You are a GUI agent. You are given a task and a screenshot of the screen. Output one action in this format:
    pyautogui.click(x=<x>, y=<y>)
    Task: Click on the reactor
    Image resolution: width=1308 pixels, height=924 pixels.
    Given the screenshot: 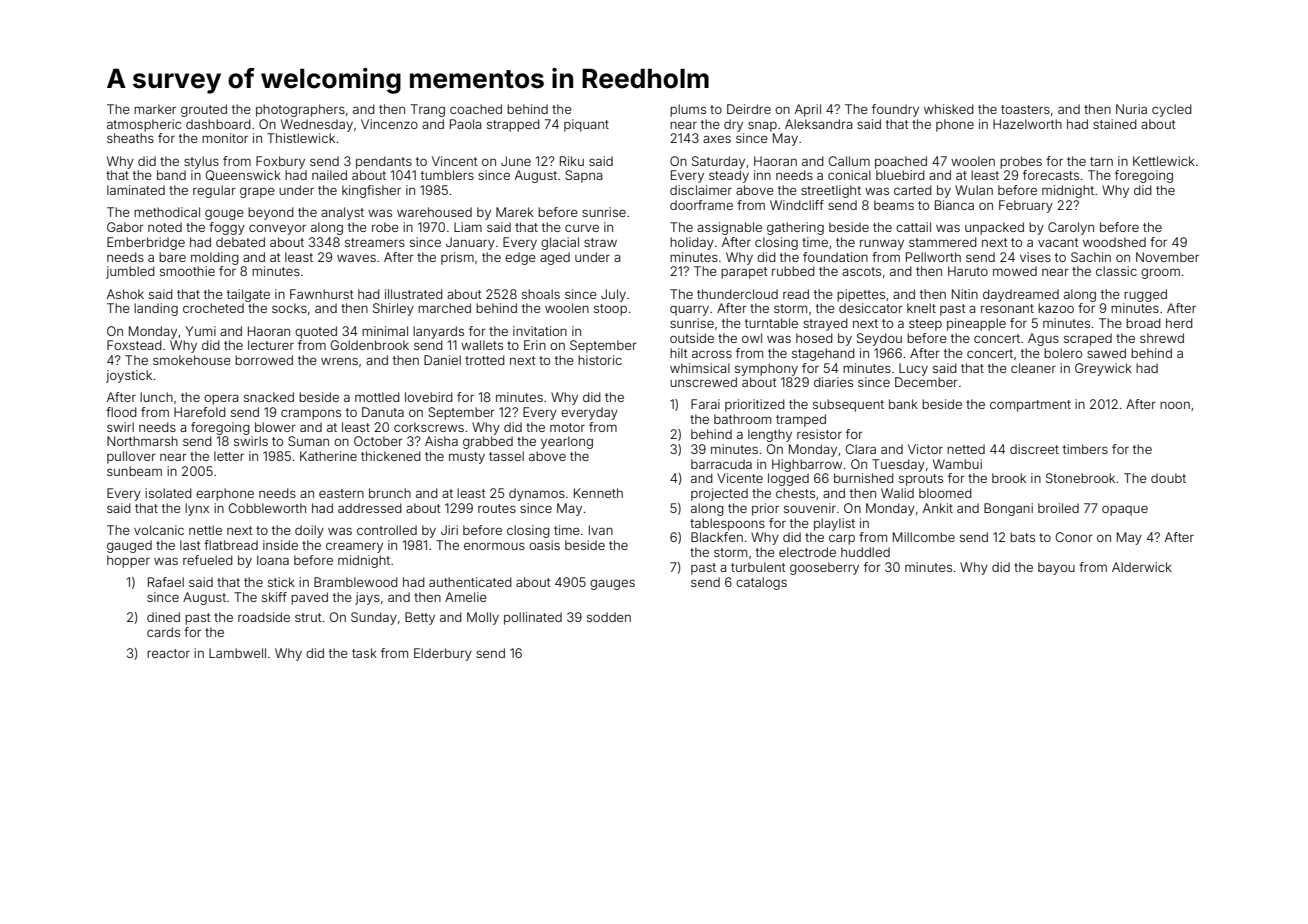 What is the action you would take?
    pyautogui.click(x=168, y=653)
